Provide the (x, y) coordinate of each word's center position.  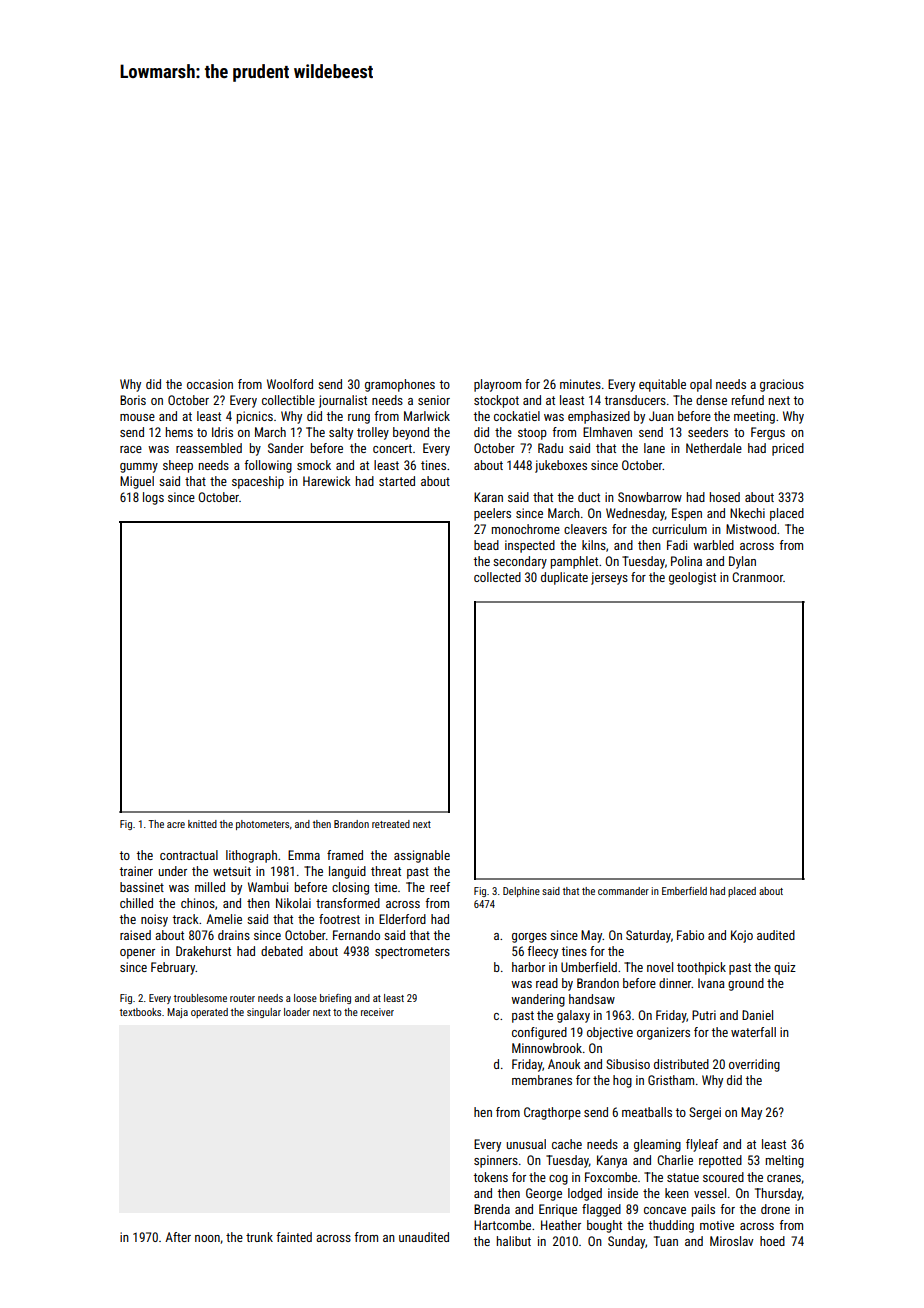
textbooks (140, 1012)
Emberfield (684, 891)
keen (677, 1193)
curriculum (679, 529)
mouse (137, 417)
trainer (136, 871)
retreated (391, 824)
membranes (542, 1080)
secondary (520, 562)
